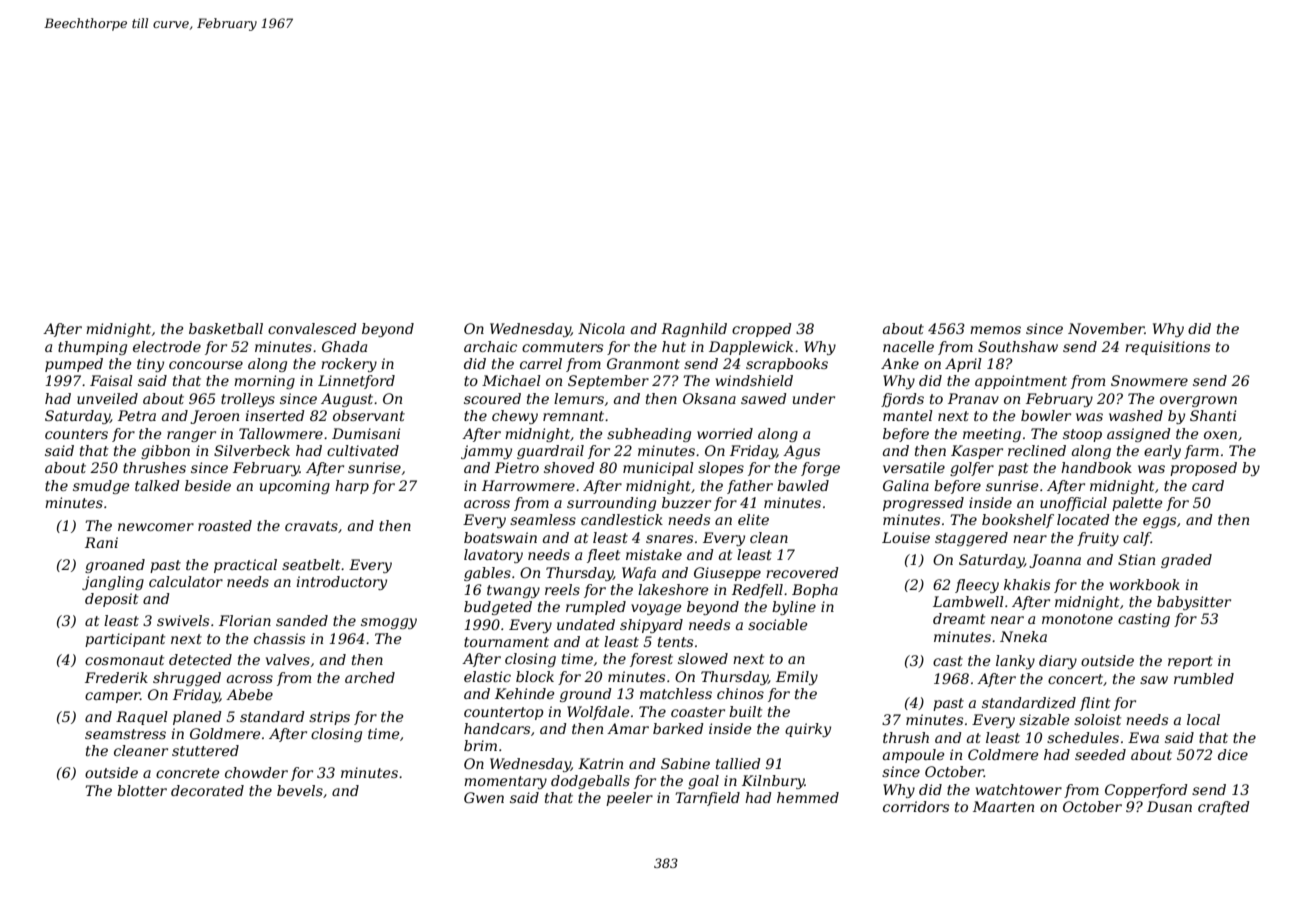 This page has width=1308, height=924. What do you see at coordinates (1097, 719) in the page?
I see `soloist` at bounding box center [1097, 719].
